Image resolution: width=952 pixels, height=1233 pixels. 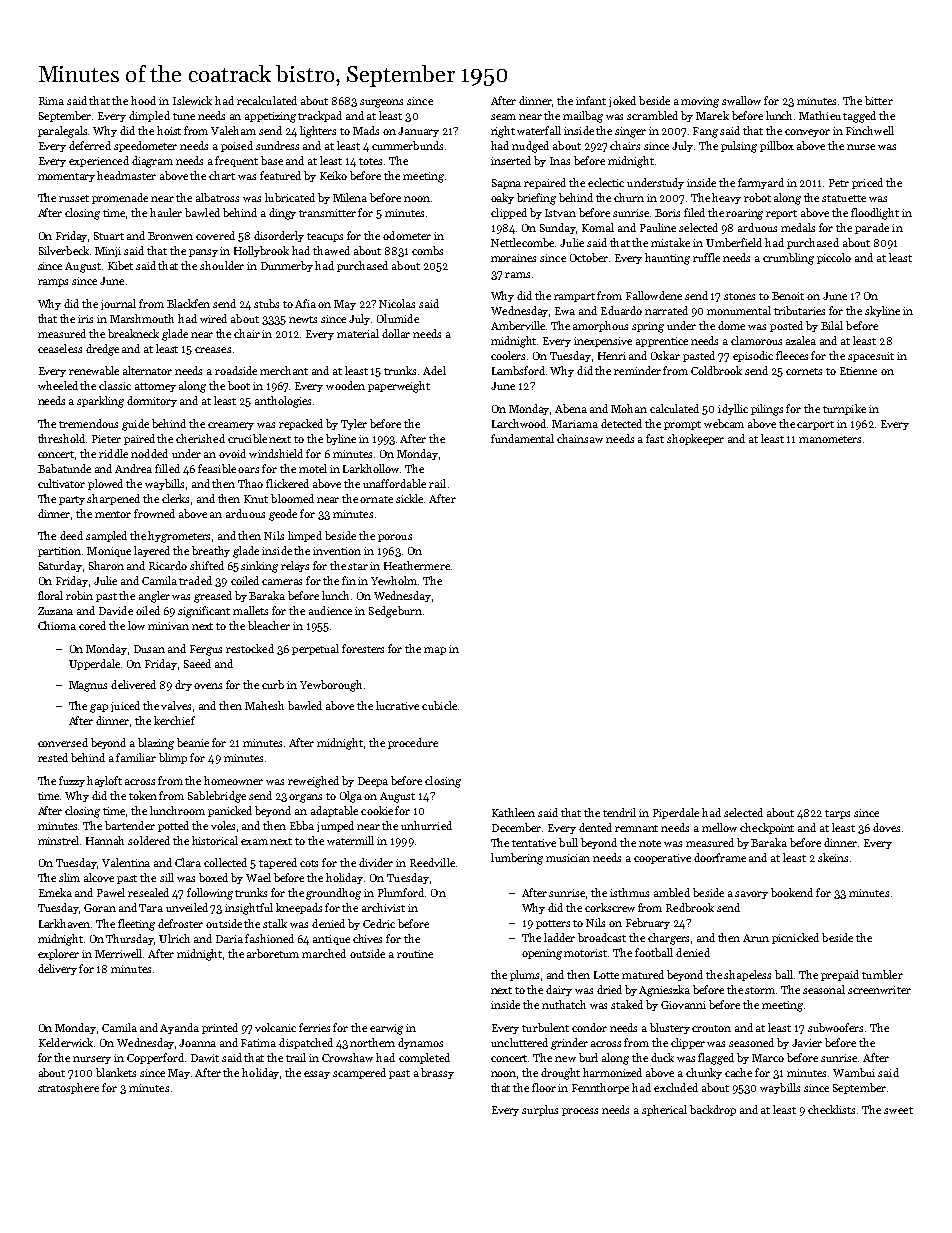 What do you see at coordinates (435, 651) in the screenshot?
I see `map` at bounding box center [435, 651].
